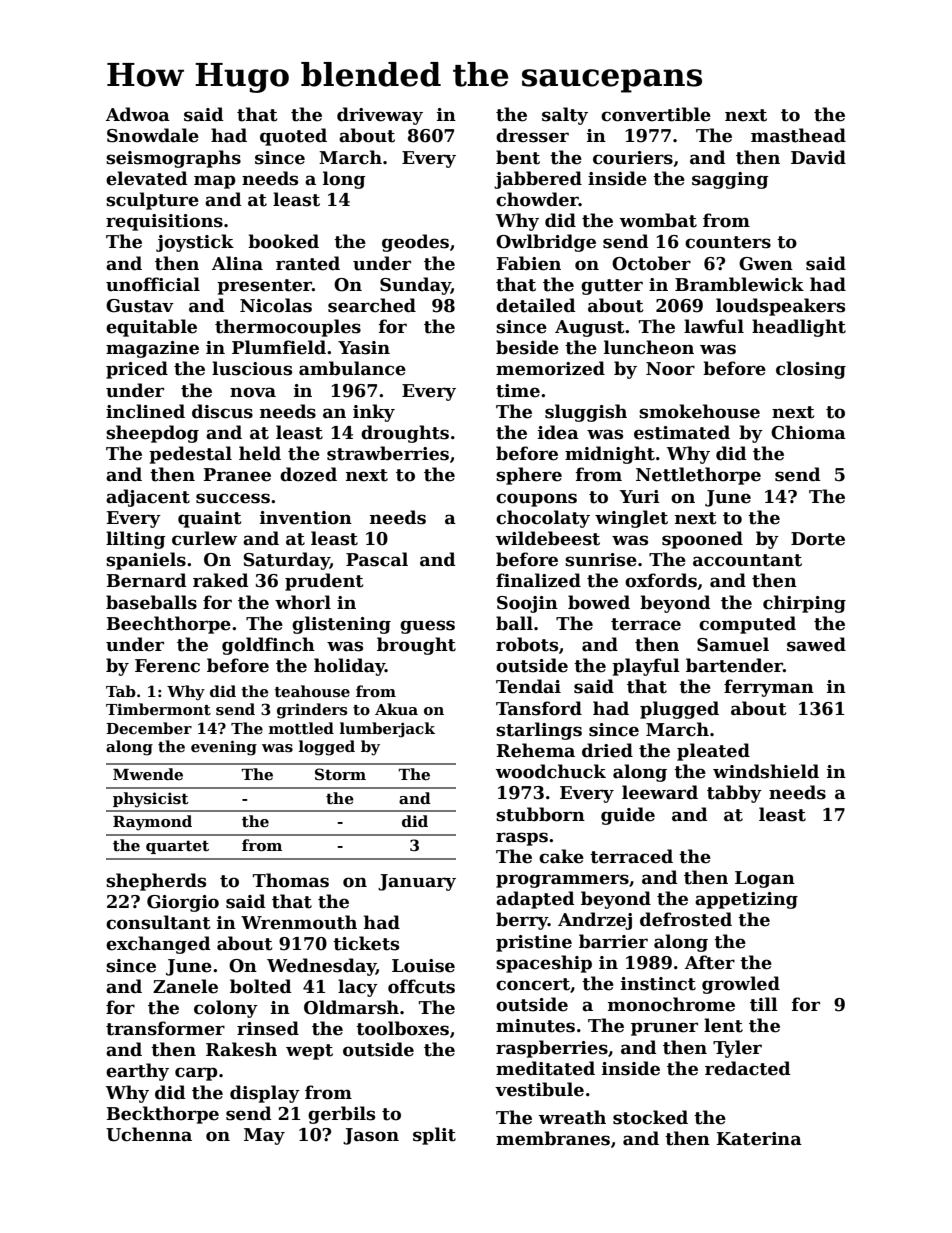 The width and height of the screenshot is (952, 1233). What do you see at coordinates (612, 287) in the screenshot?
I see `gutter` at bounding box center [612, 287].
